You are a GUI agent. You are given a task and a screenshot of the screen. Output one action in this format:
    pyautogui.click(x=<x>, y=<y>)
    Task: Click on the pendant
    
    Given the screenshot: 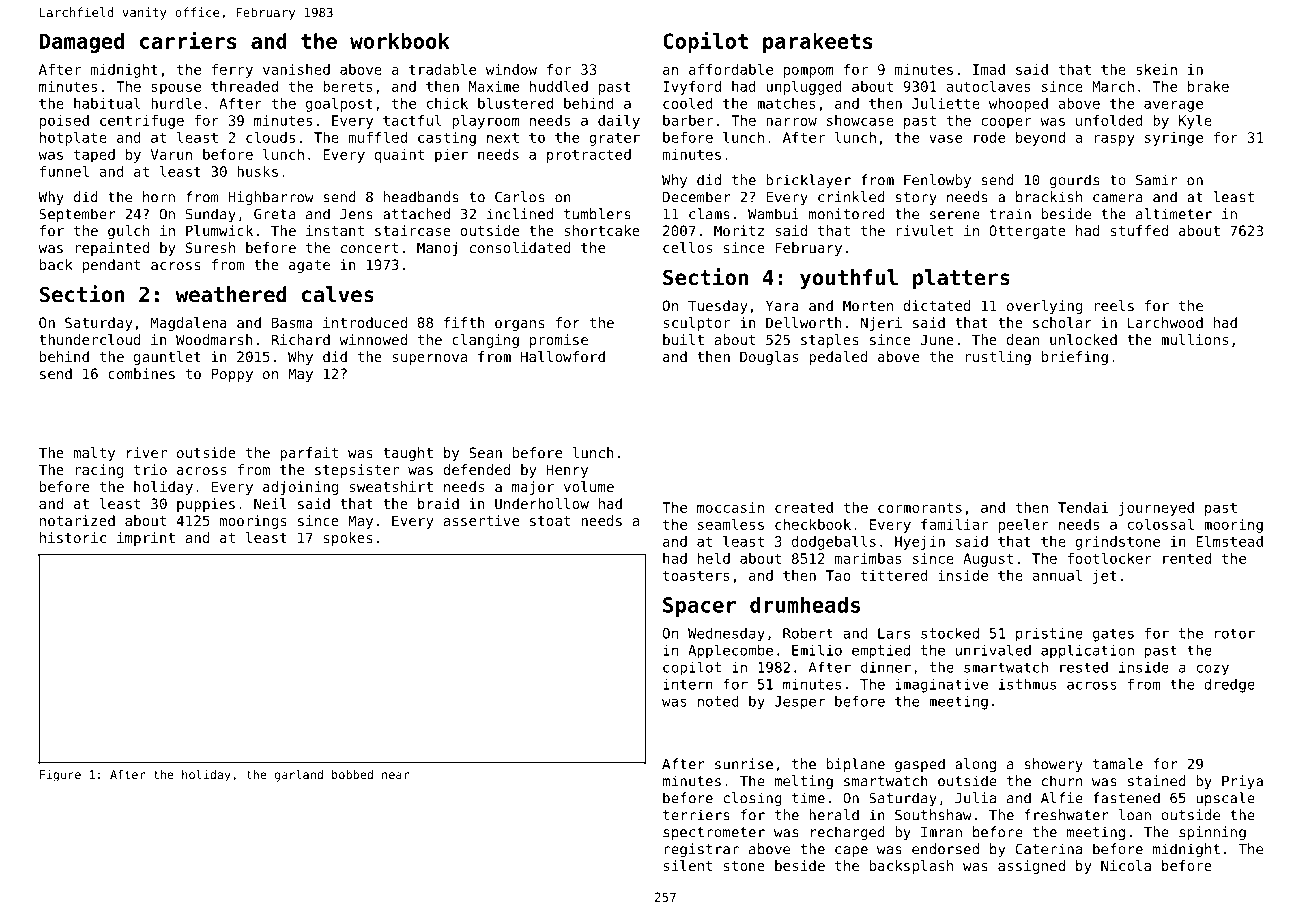 What is the action you would take?
    pyautogui.click(x=111, y=266)
